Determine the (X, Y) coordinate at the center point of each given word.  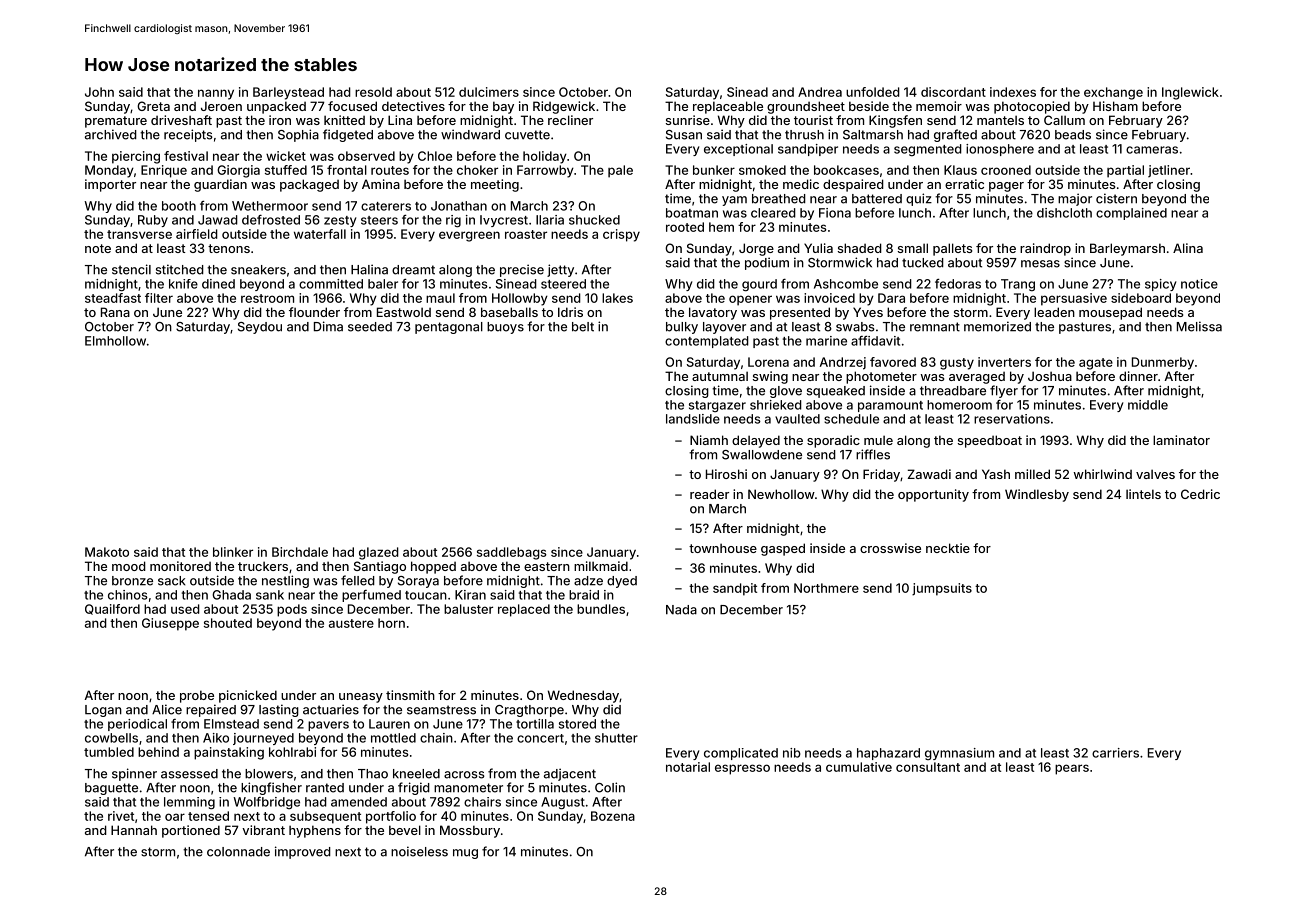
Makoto (107, 552)
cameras (1152, 150)
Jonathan (459, 206)
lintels (1143, 494)
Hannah (134, 830)
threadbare (953, 391)
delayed (756, 441)
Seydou (260, 328)
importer (110, 185)
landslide (693, 419)
